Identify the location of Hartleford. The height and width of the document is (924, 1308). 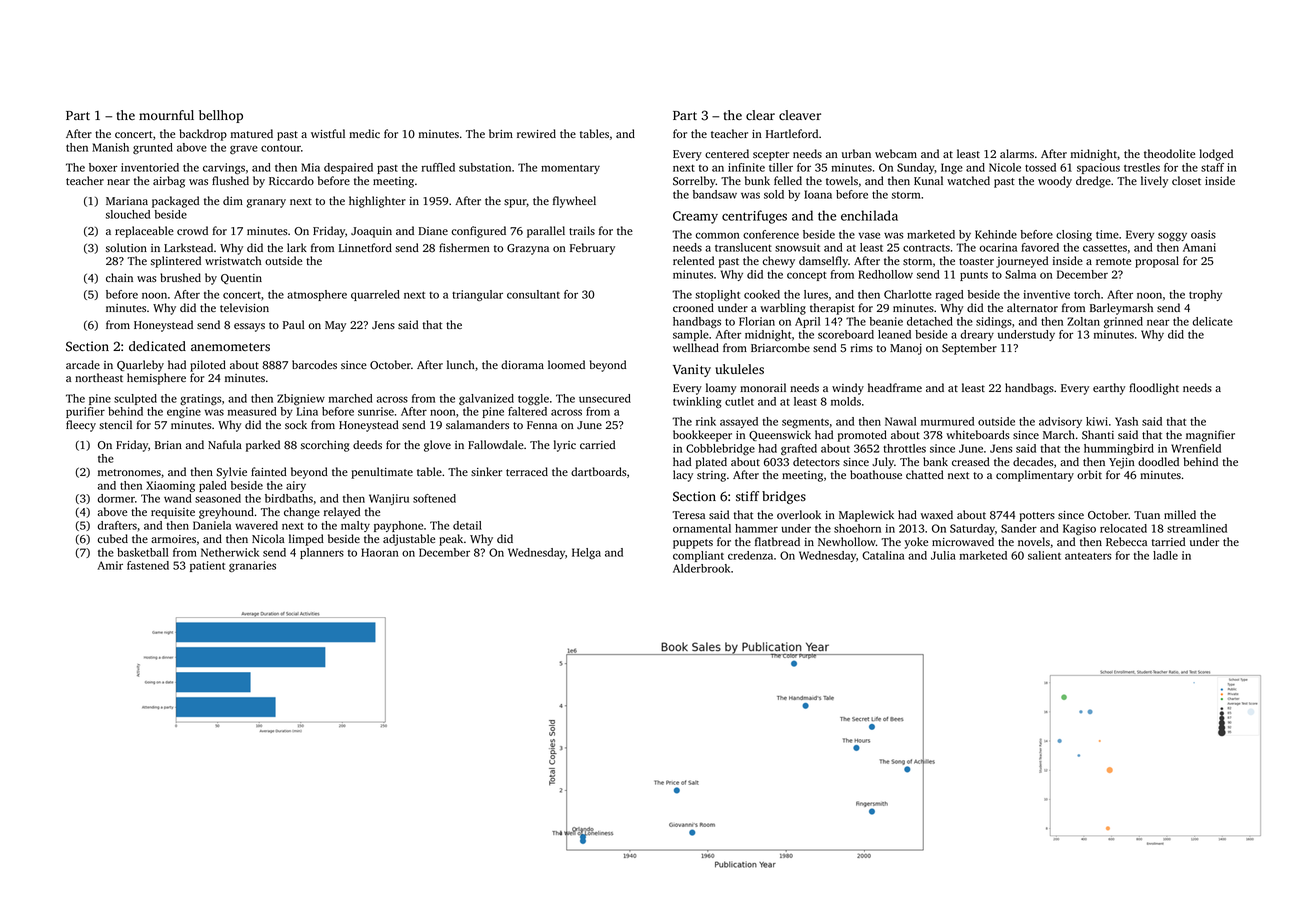
(792, 133).
